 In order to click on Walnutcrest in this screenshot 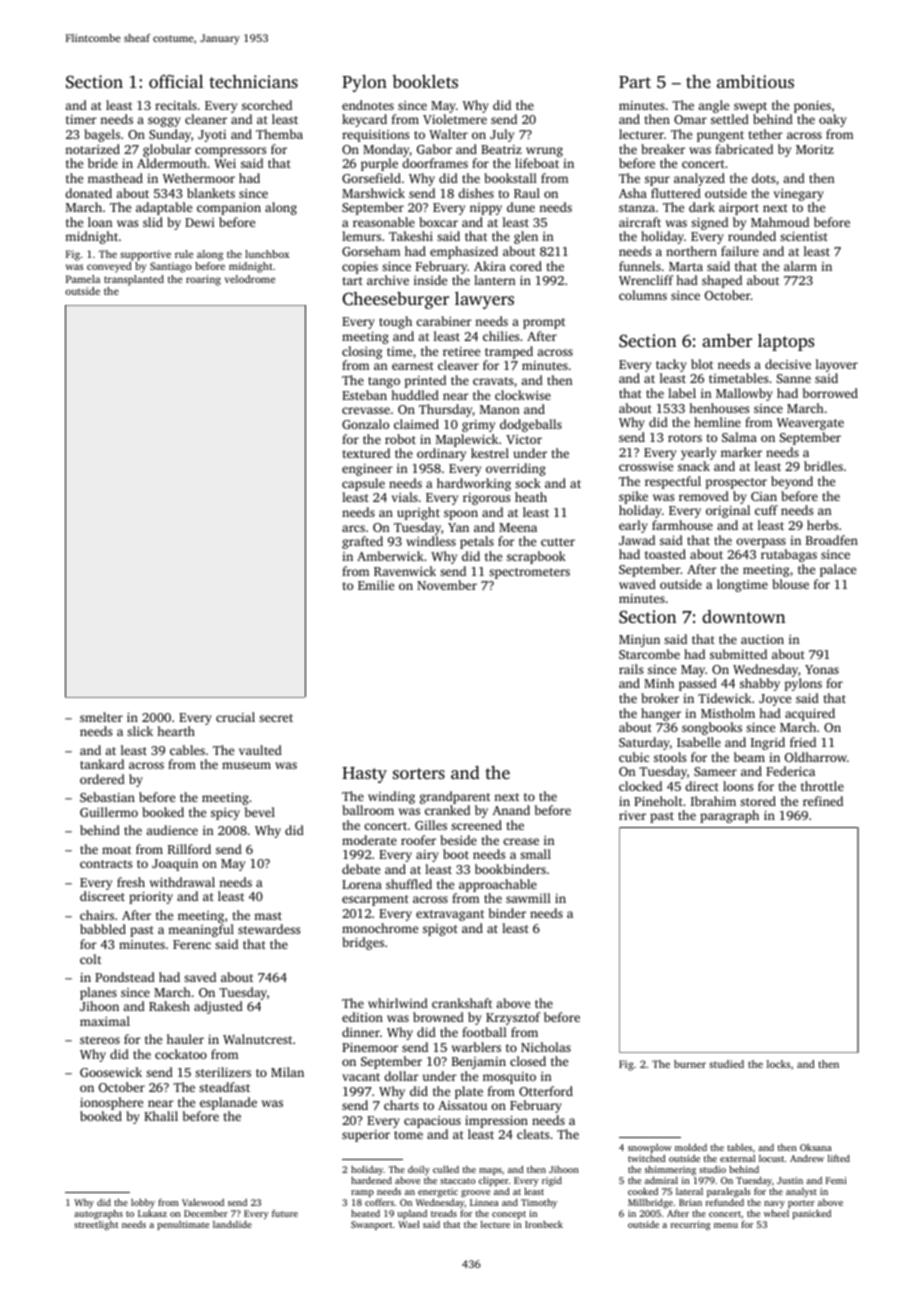, I will do `click(257, 1039)`.
